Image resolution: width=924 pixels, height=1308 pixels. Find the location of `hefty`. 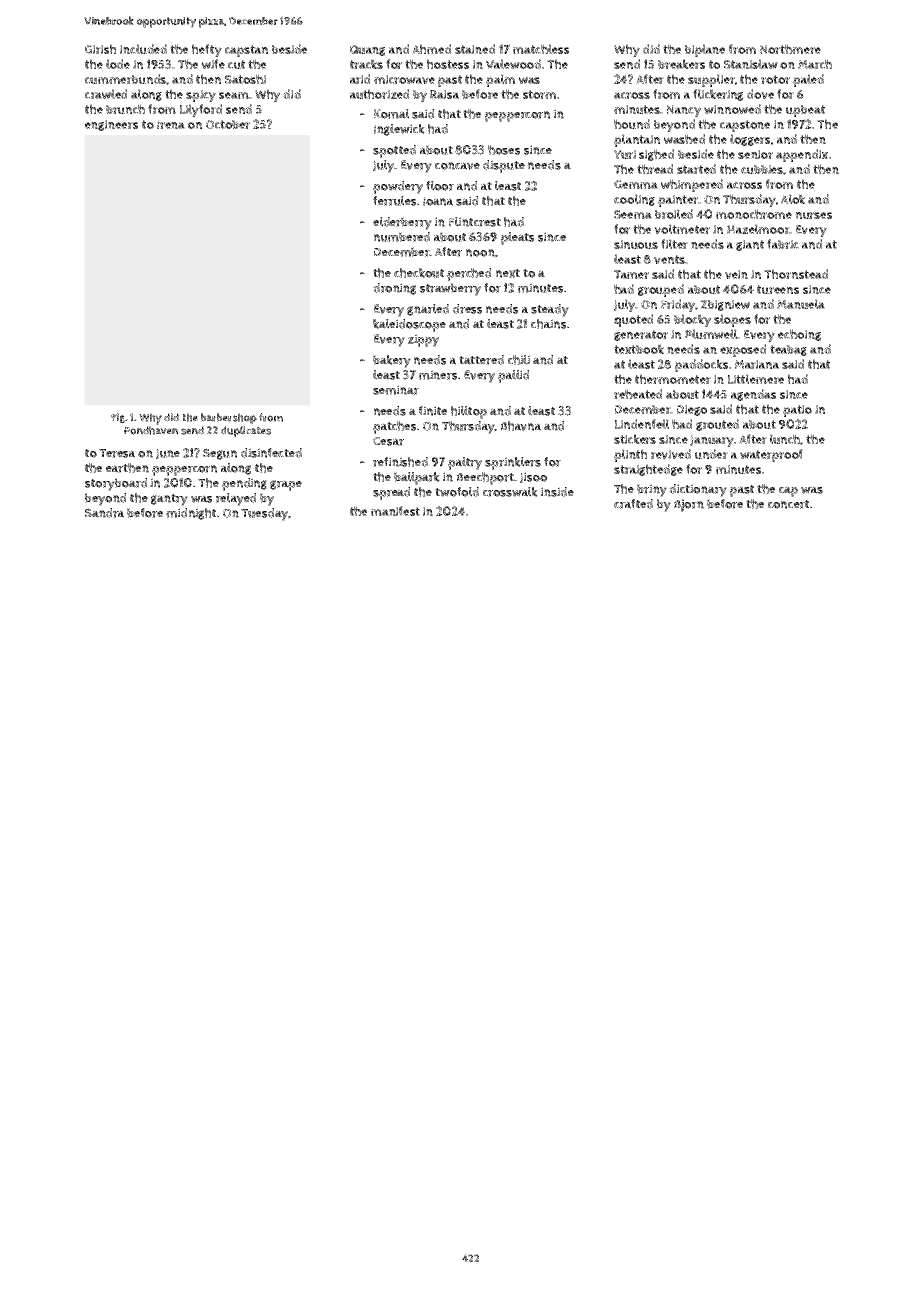

hefty is located at coordinates (207, 50).
